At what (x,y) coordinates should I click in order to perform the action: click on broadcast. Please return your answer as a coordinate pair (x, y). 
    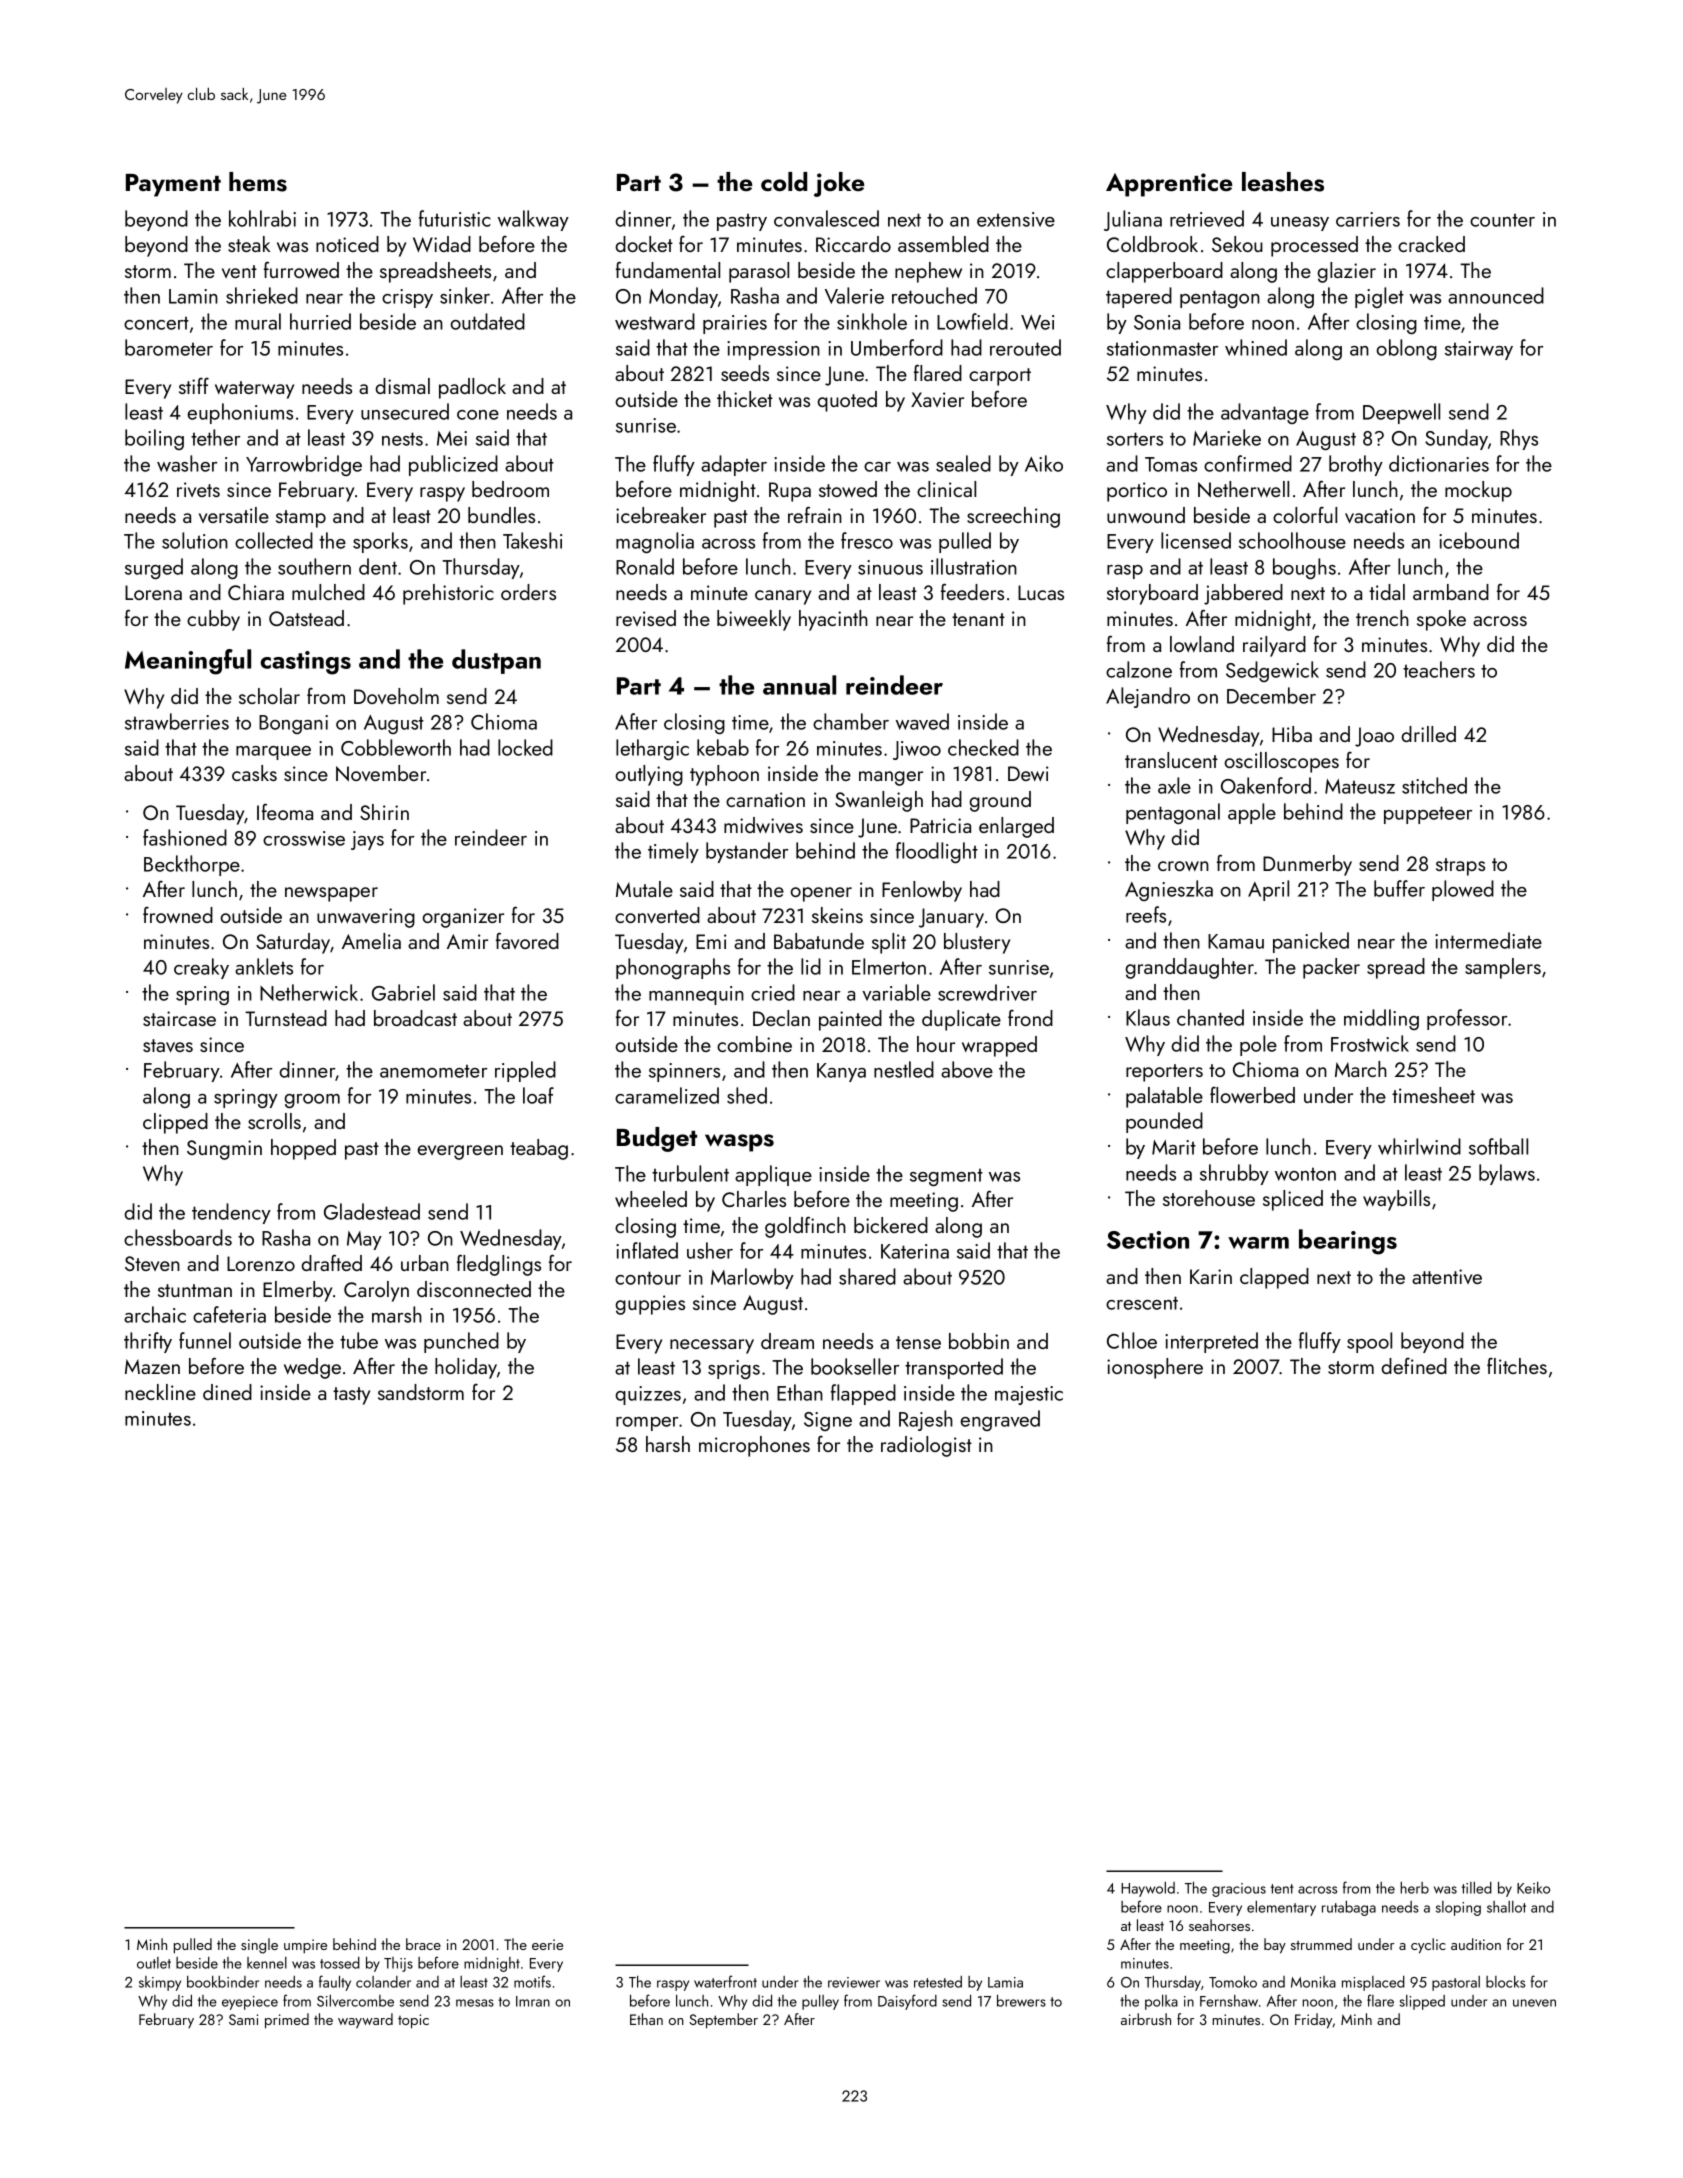
    Looking at the image, I should click on (415, 1018).
